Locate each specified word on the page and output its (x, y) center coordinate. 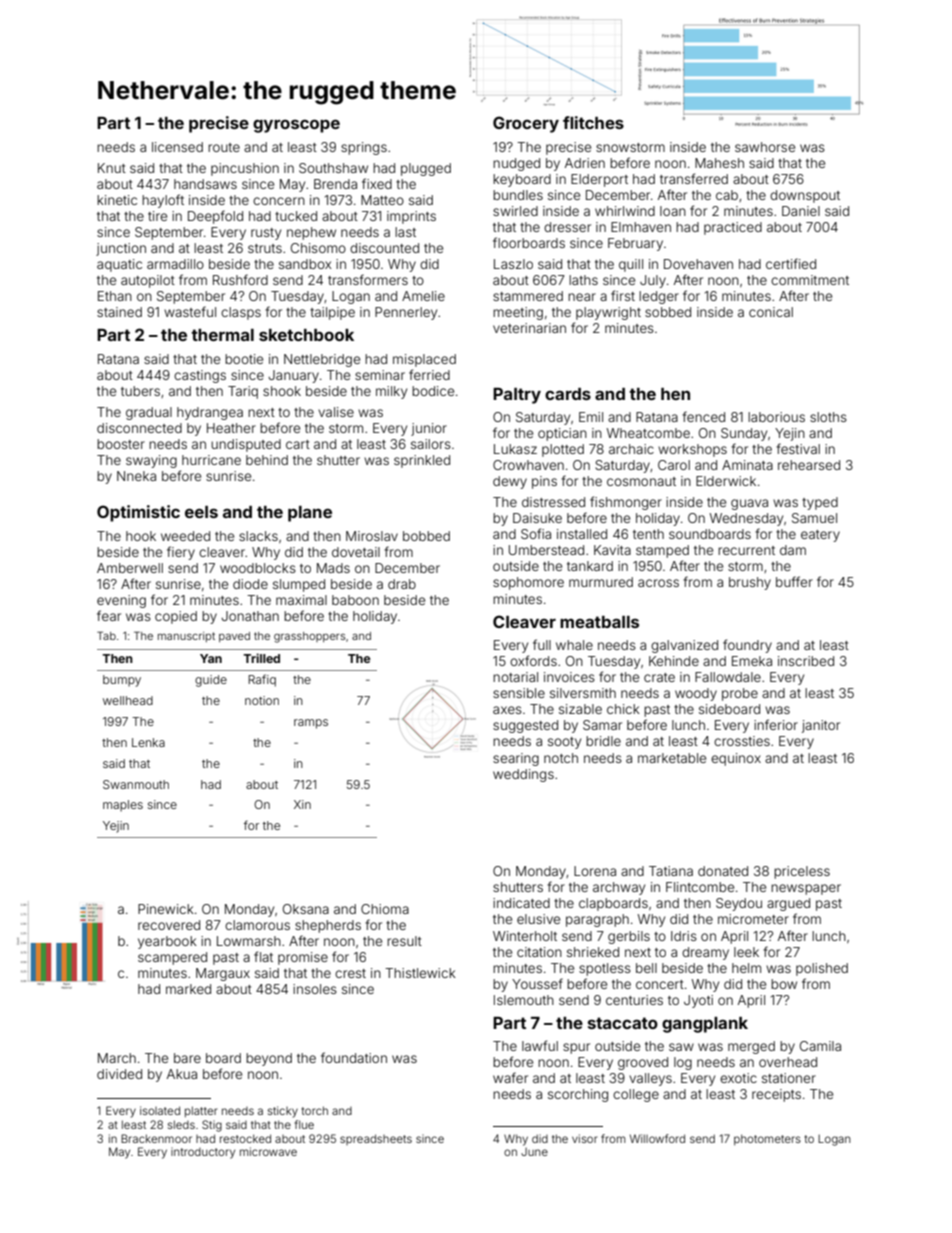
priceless (802, 872)
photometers (767, 1139)
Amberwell (130, 568)
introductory (203, 1153)
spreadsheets (376, 1139)
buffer (794, 581)
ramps (311, 724)
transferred (694, 178)
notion (262, 700)
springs (364, 148)
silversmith (583, 693)
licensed (177, 147)
